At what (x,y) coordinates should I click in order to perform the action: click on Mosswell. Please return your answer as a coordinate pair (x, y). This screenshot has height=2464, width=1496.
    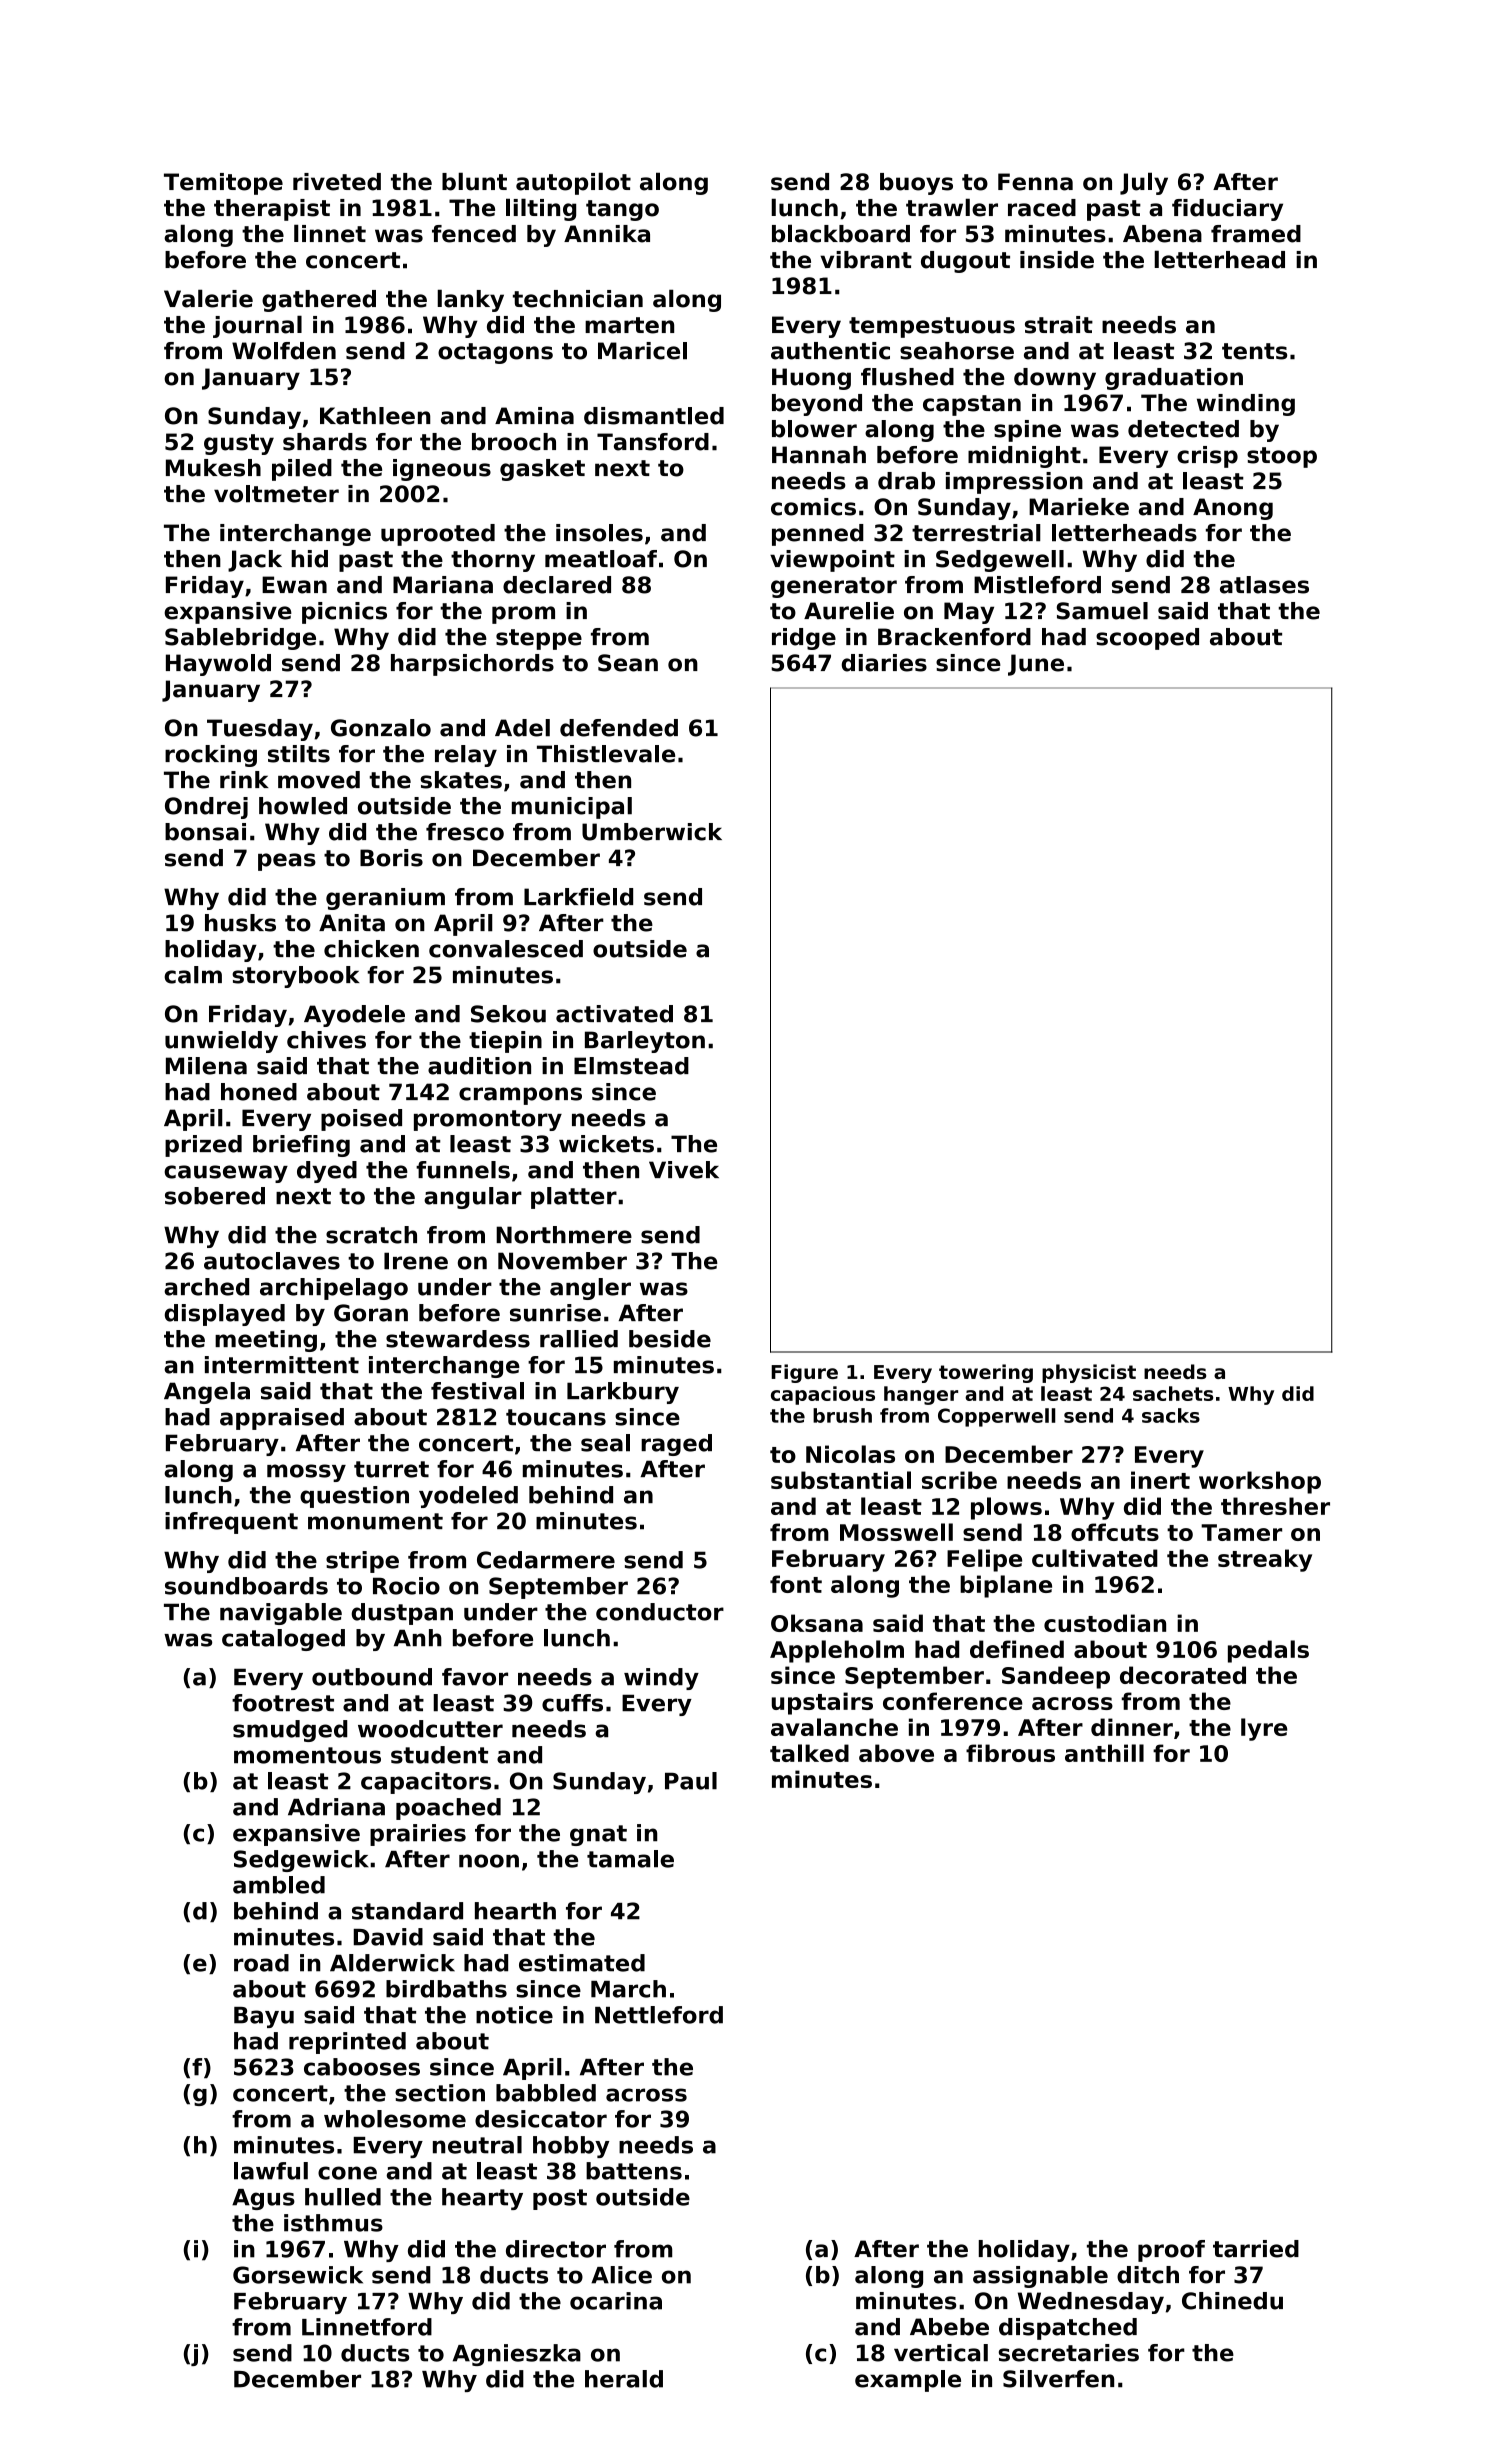
    Looking at the image, I should click on (896, 1532).
